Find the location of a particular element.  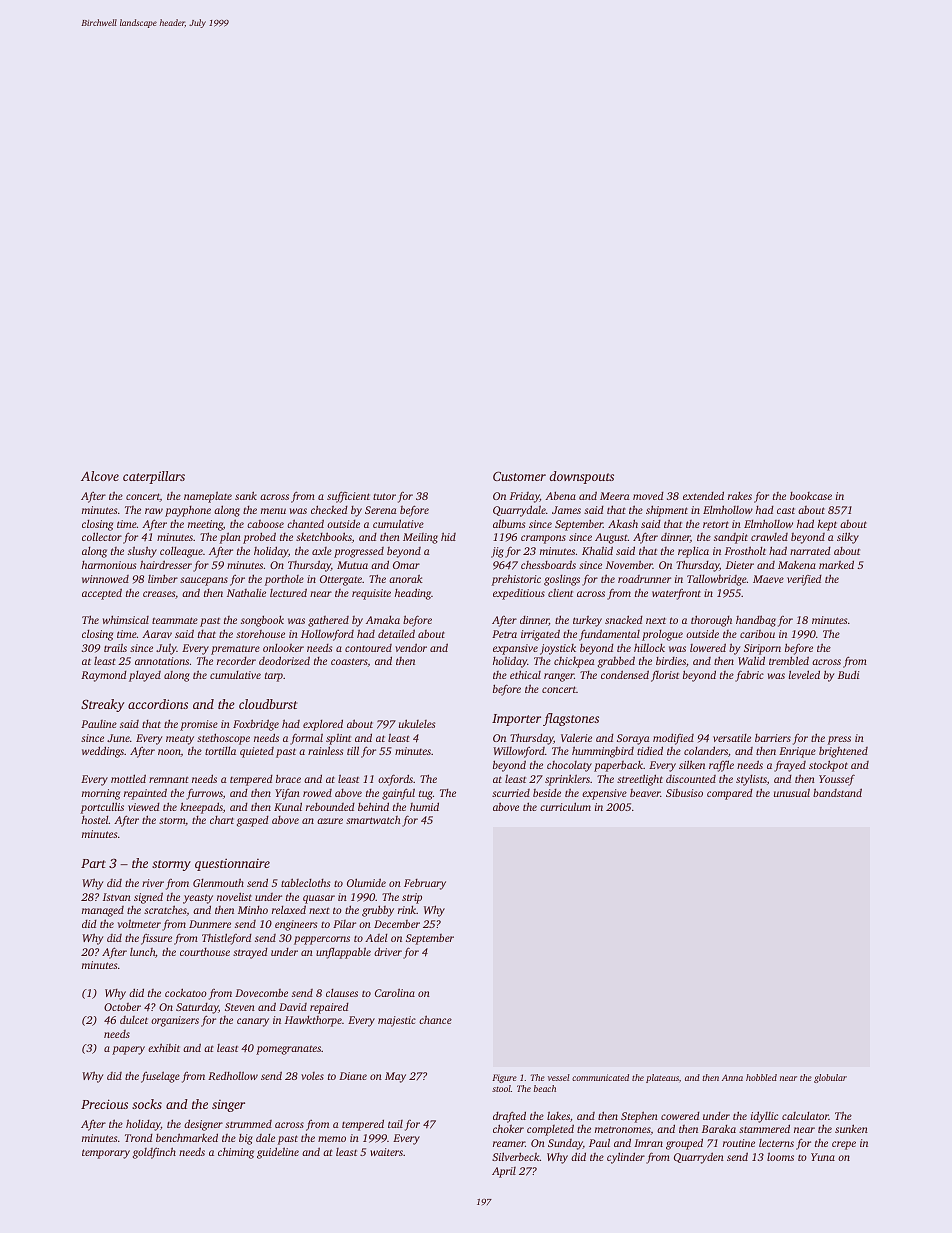

Frostholt is located at coordinates (745, 550).
